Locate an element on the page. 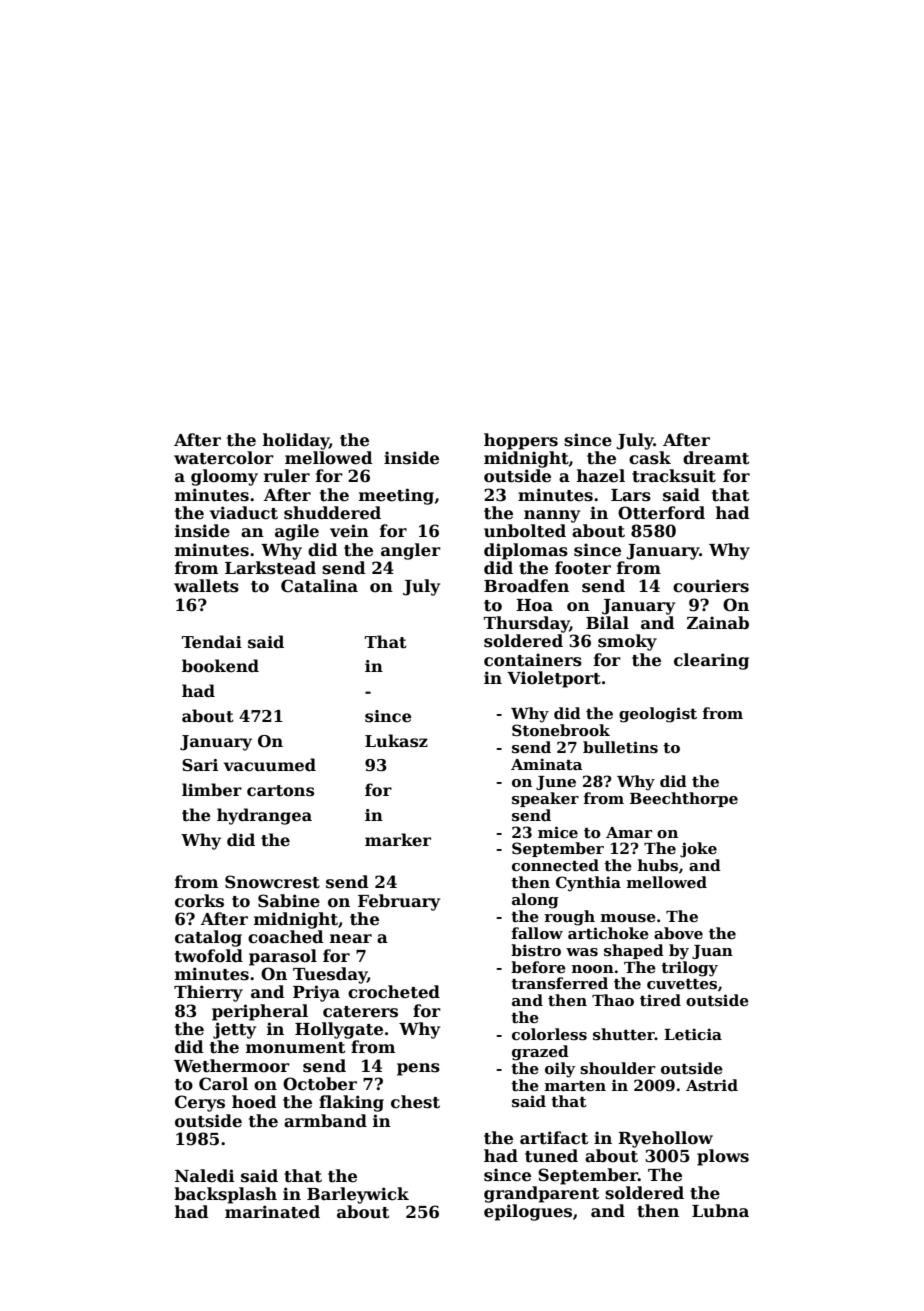 This image has width=924, height=1311. Ryehollow is located at coordinates (665, 1139).
